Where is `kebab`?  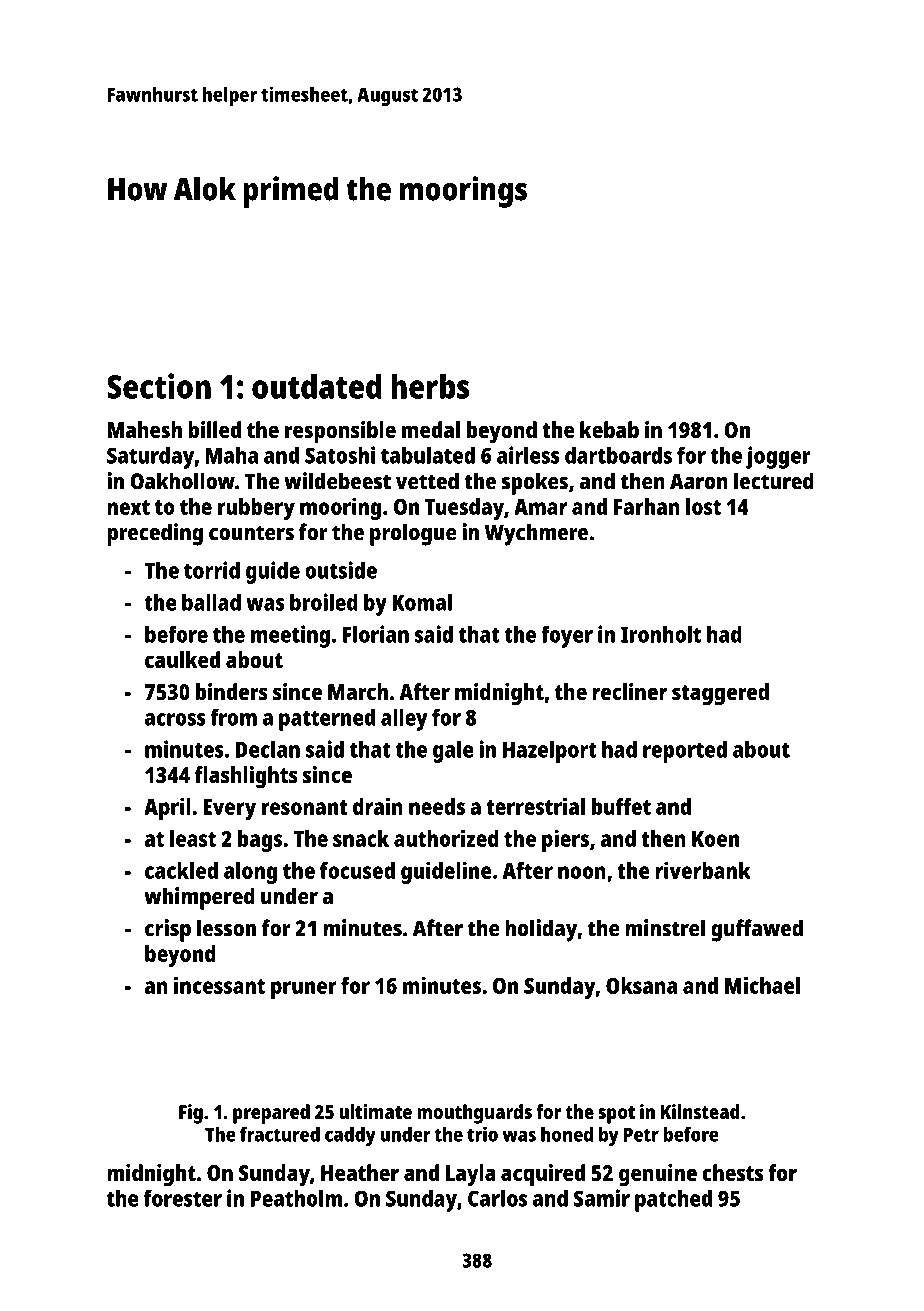 kebab is located at coordinates (609, 429).
